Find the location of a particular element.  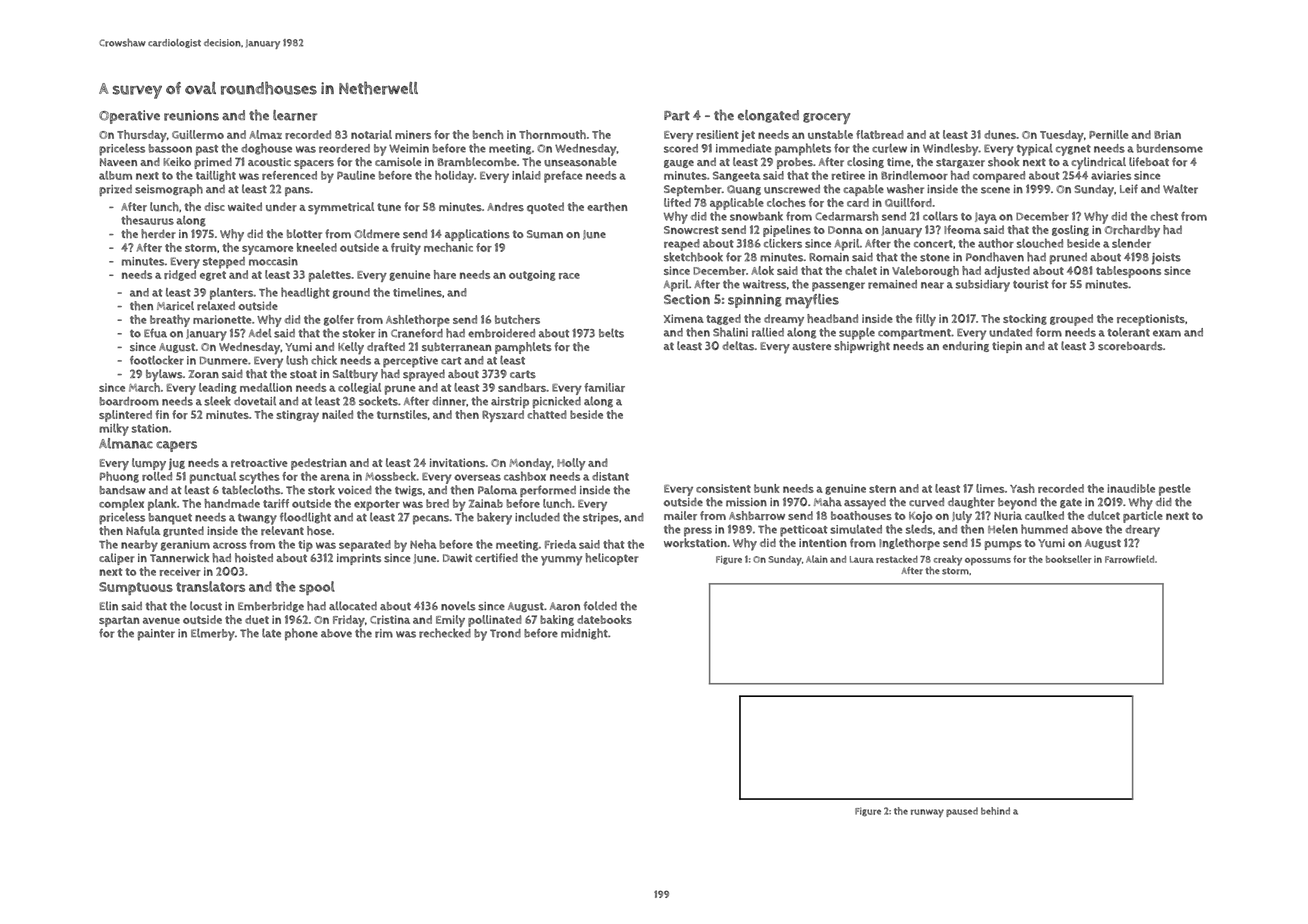

phone is located at coordinates (301, 634).
